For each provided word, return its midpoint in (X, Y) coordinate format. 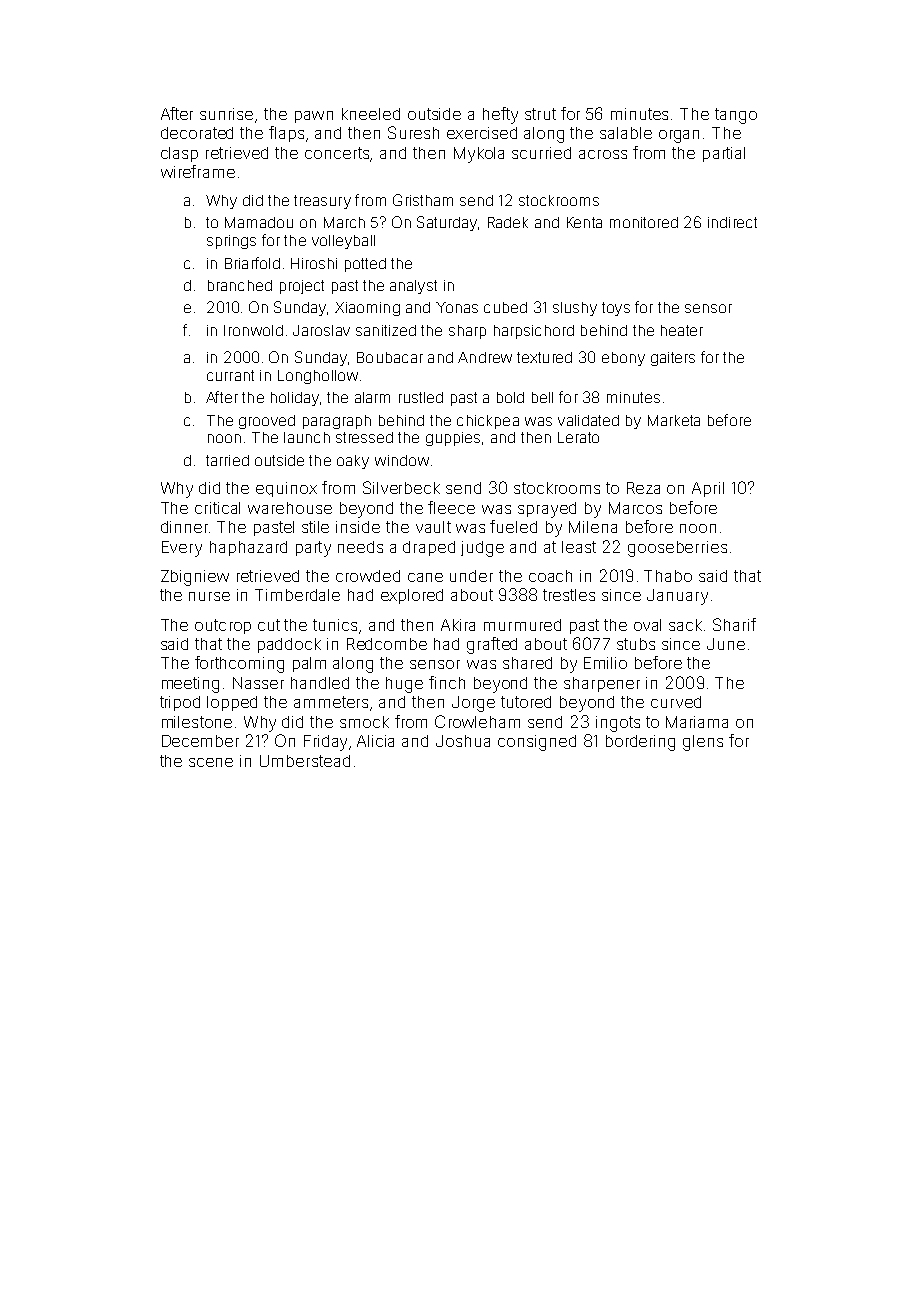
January (677, 597)
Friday (325, 743)
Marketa (674, 420)
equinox (286, 489)
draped (429, 548)
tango (736, 116)
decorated (197, 133)
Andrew (485, 357)
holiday (295, 399)
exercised (482, 133)
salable (626, 133)
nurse (209, 596)
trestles (569, 595)
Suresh (413, 132)
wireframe (198, 171)
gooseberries (677, 549)
